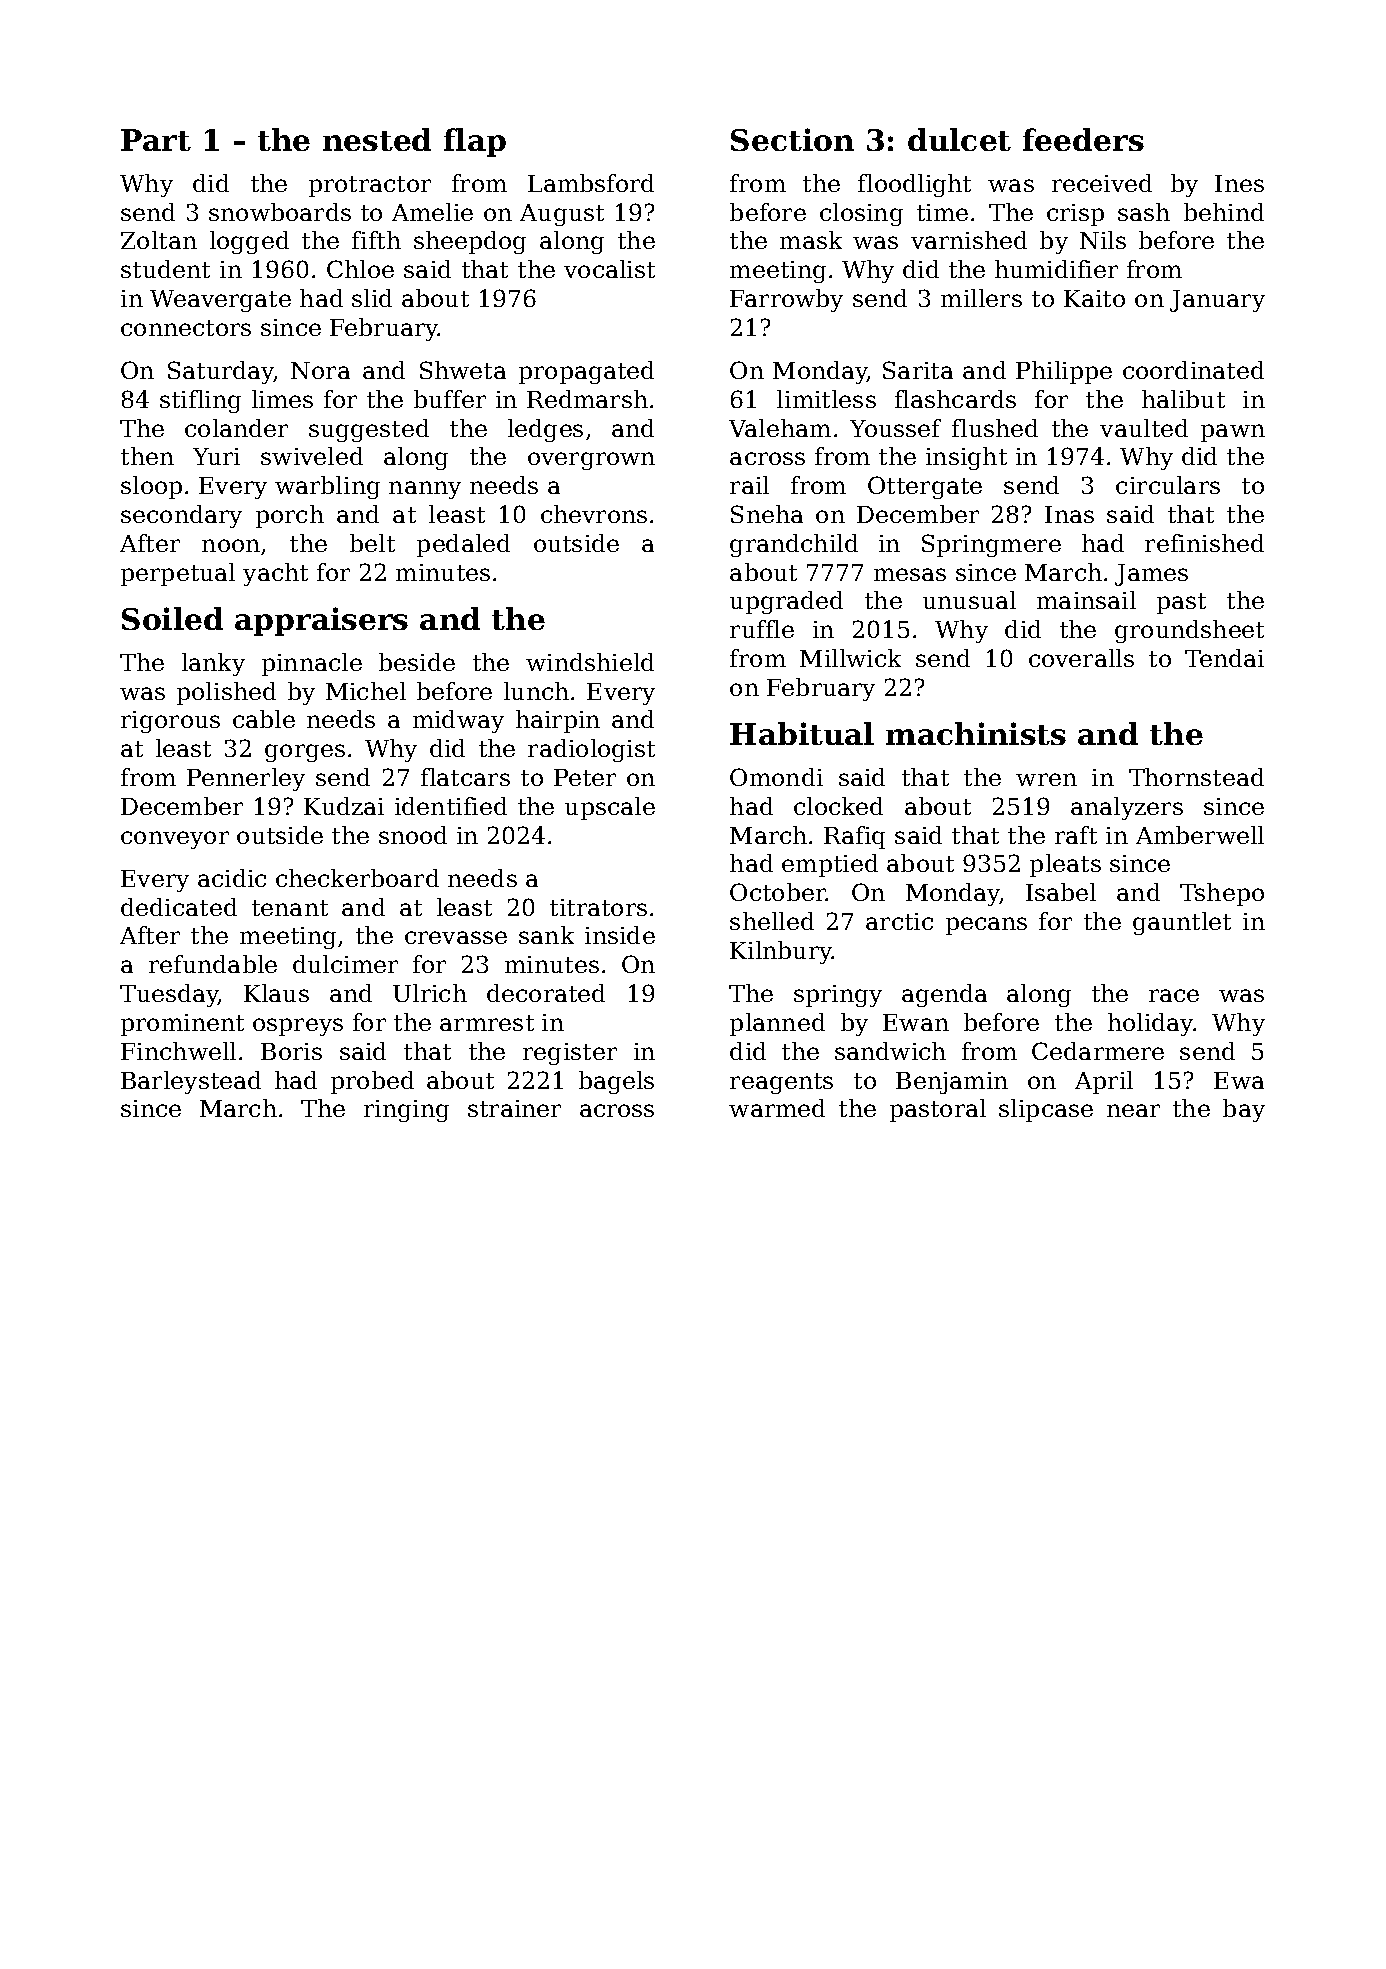  I want to click on Kudzai, so click(344, 806).
